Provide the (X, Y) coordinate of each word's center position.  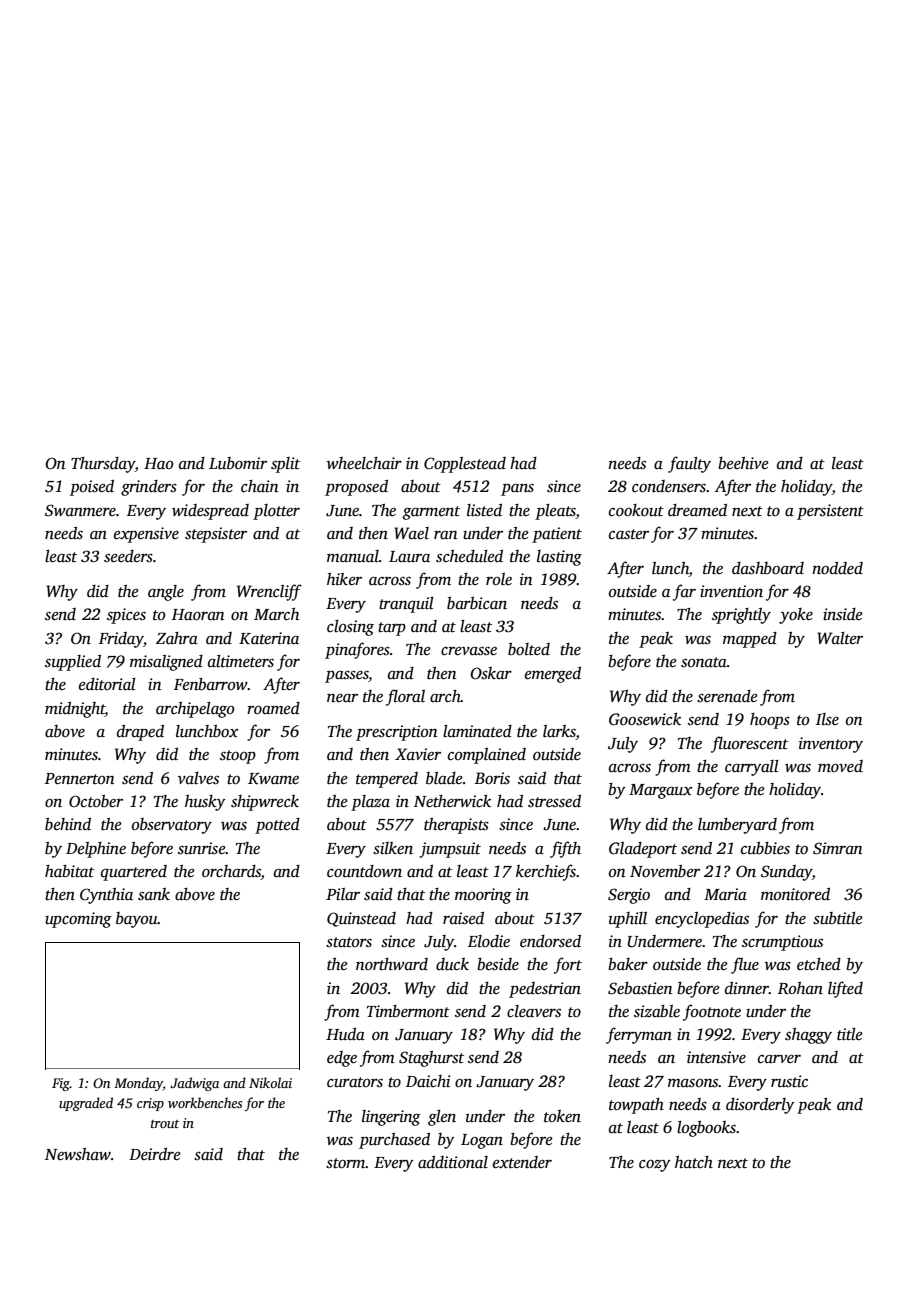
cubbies (765, 848)
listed (484, 510)
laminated (477, 731)
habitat (69, 871)
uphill (628, 920)
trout (165, 1124)
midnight (75, 710)
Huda (345, 1034)
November (665, 871)
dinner (747, 988)
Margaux (661, 791)
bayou (137, 920)
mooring (483, 896)
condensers (669, 486)
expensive (146, 535)
